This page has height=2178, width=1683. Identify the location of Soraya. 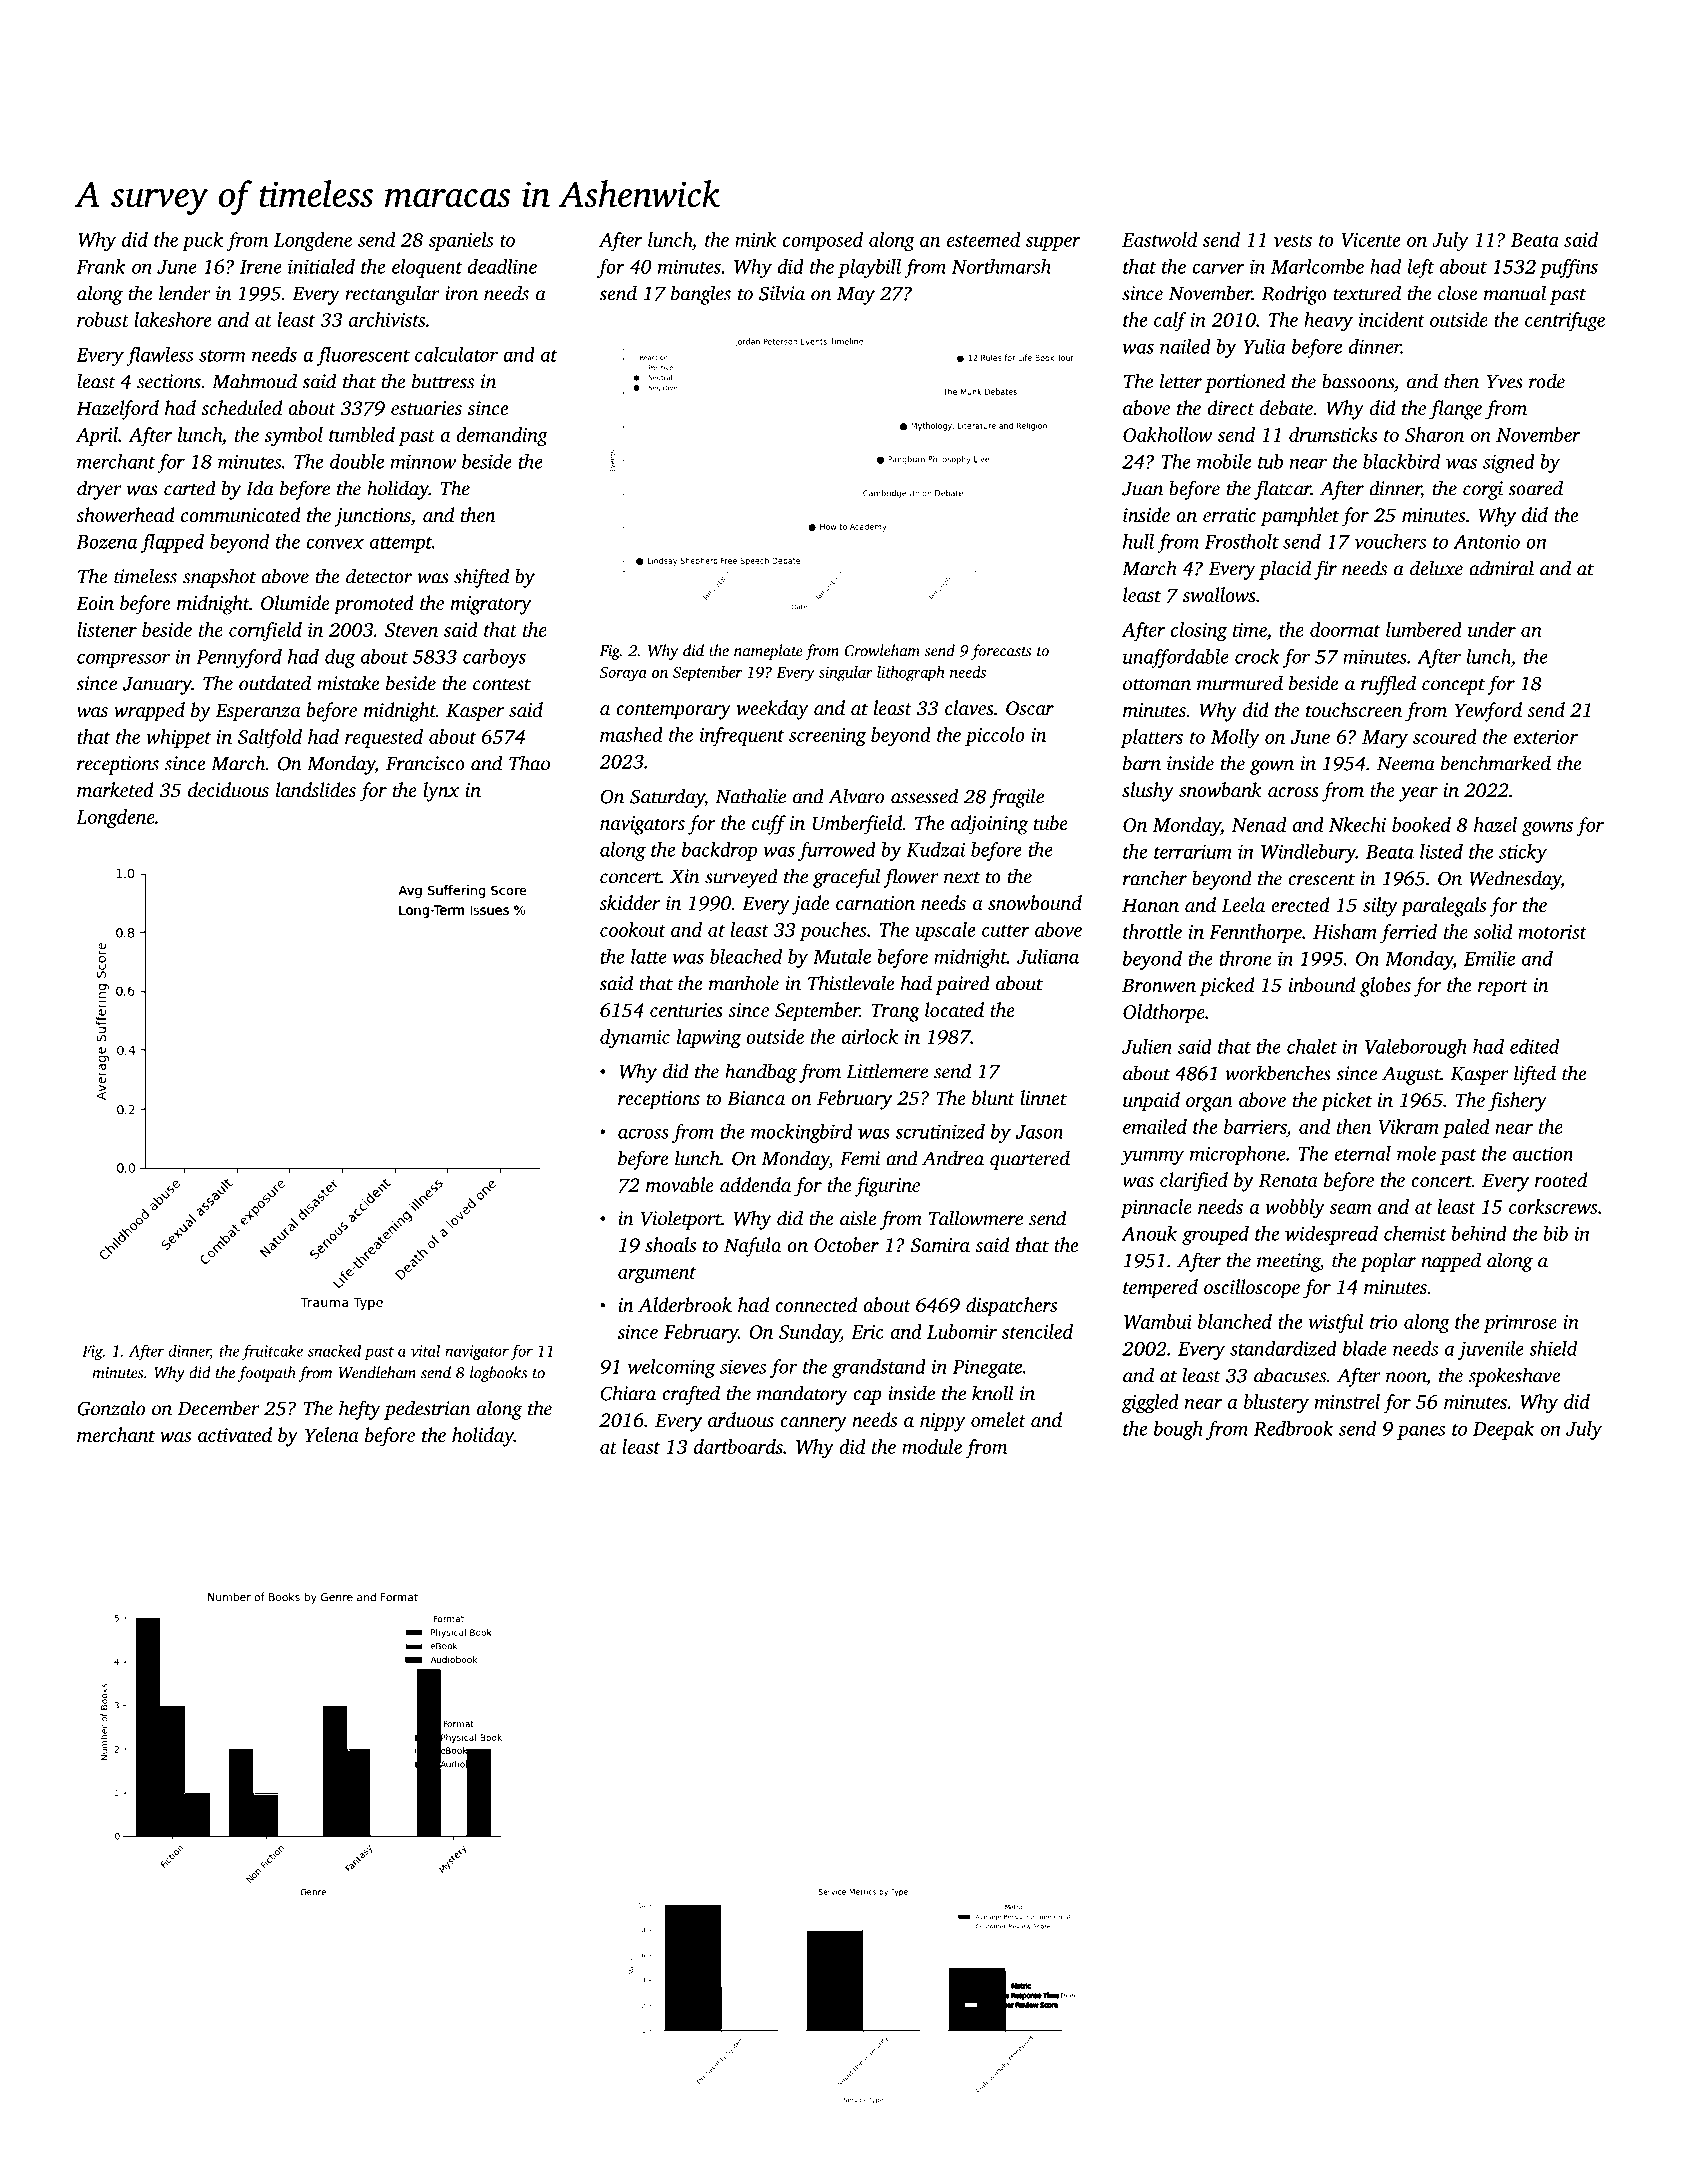
(623, 674).
